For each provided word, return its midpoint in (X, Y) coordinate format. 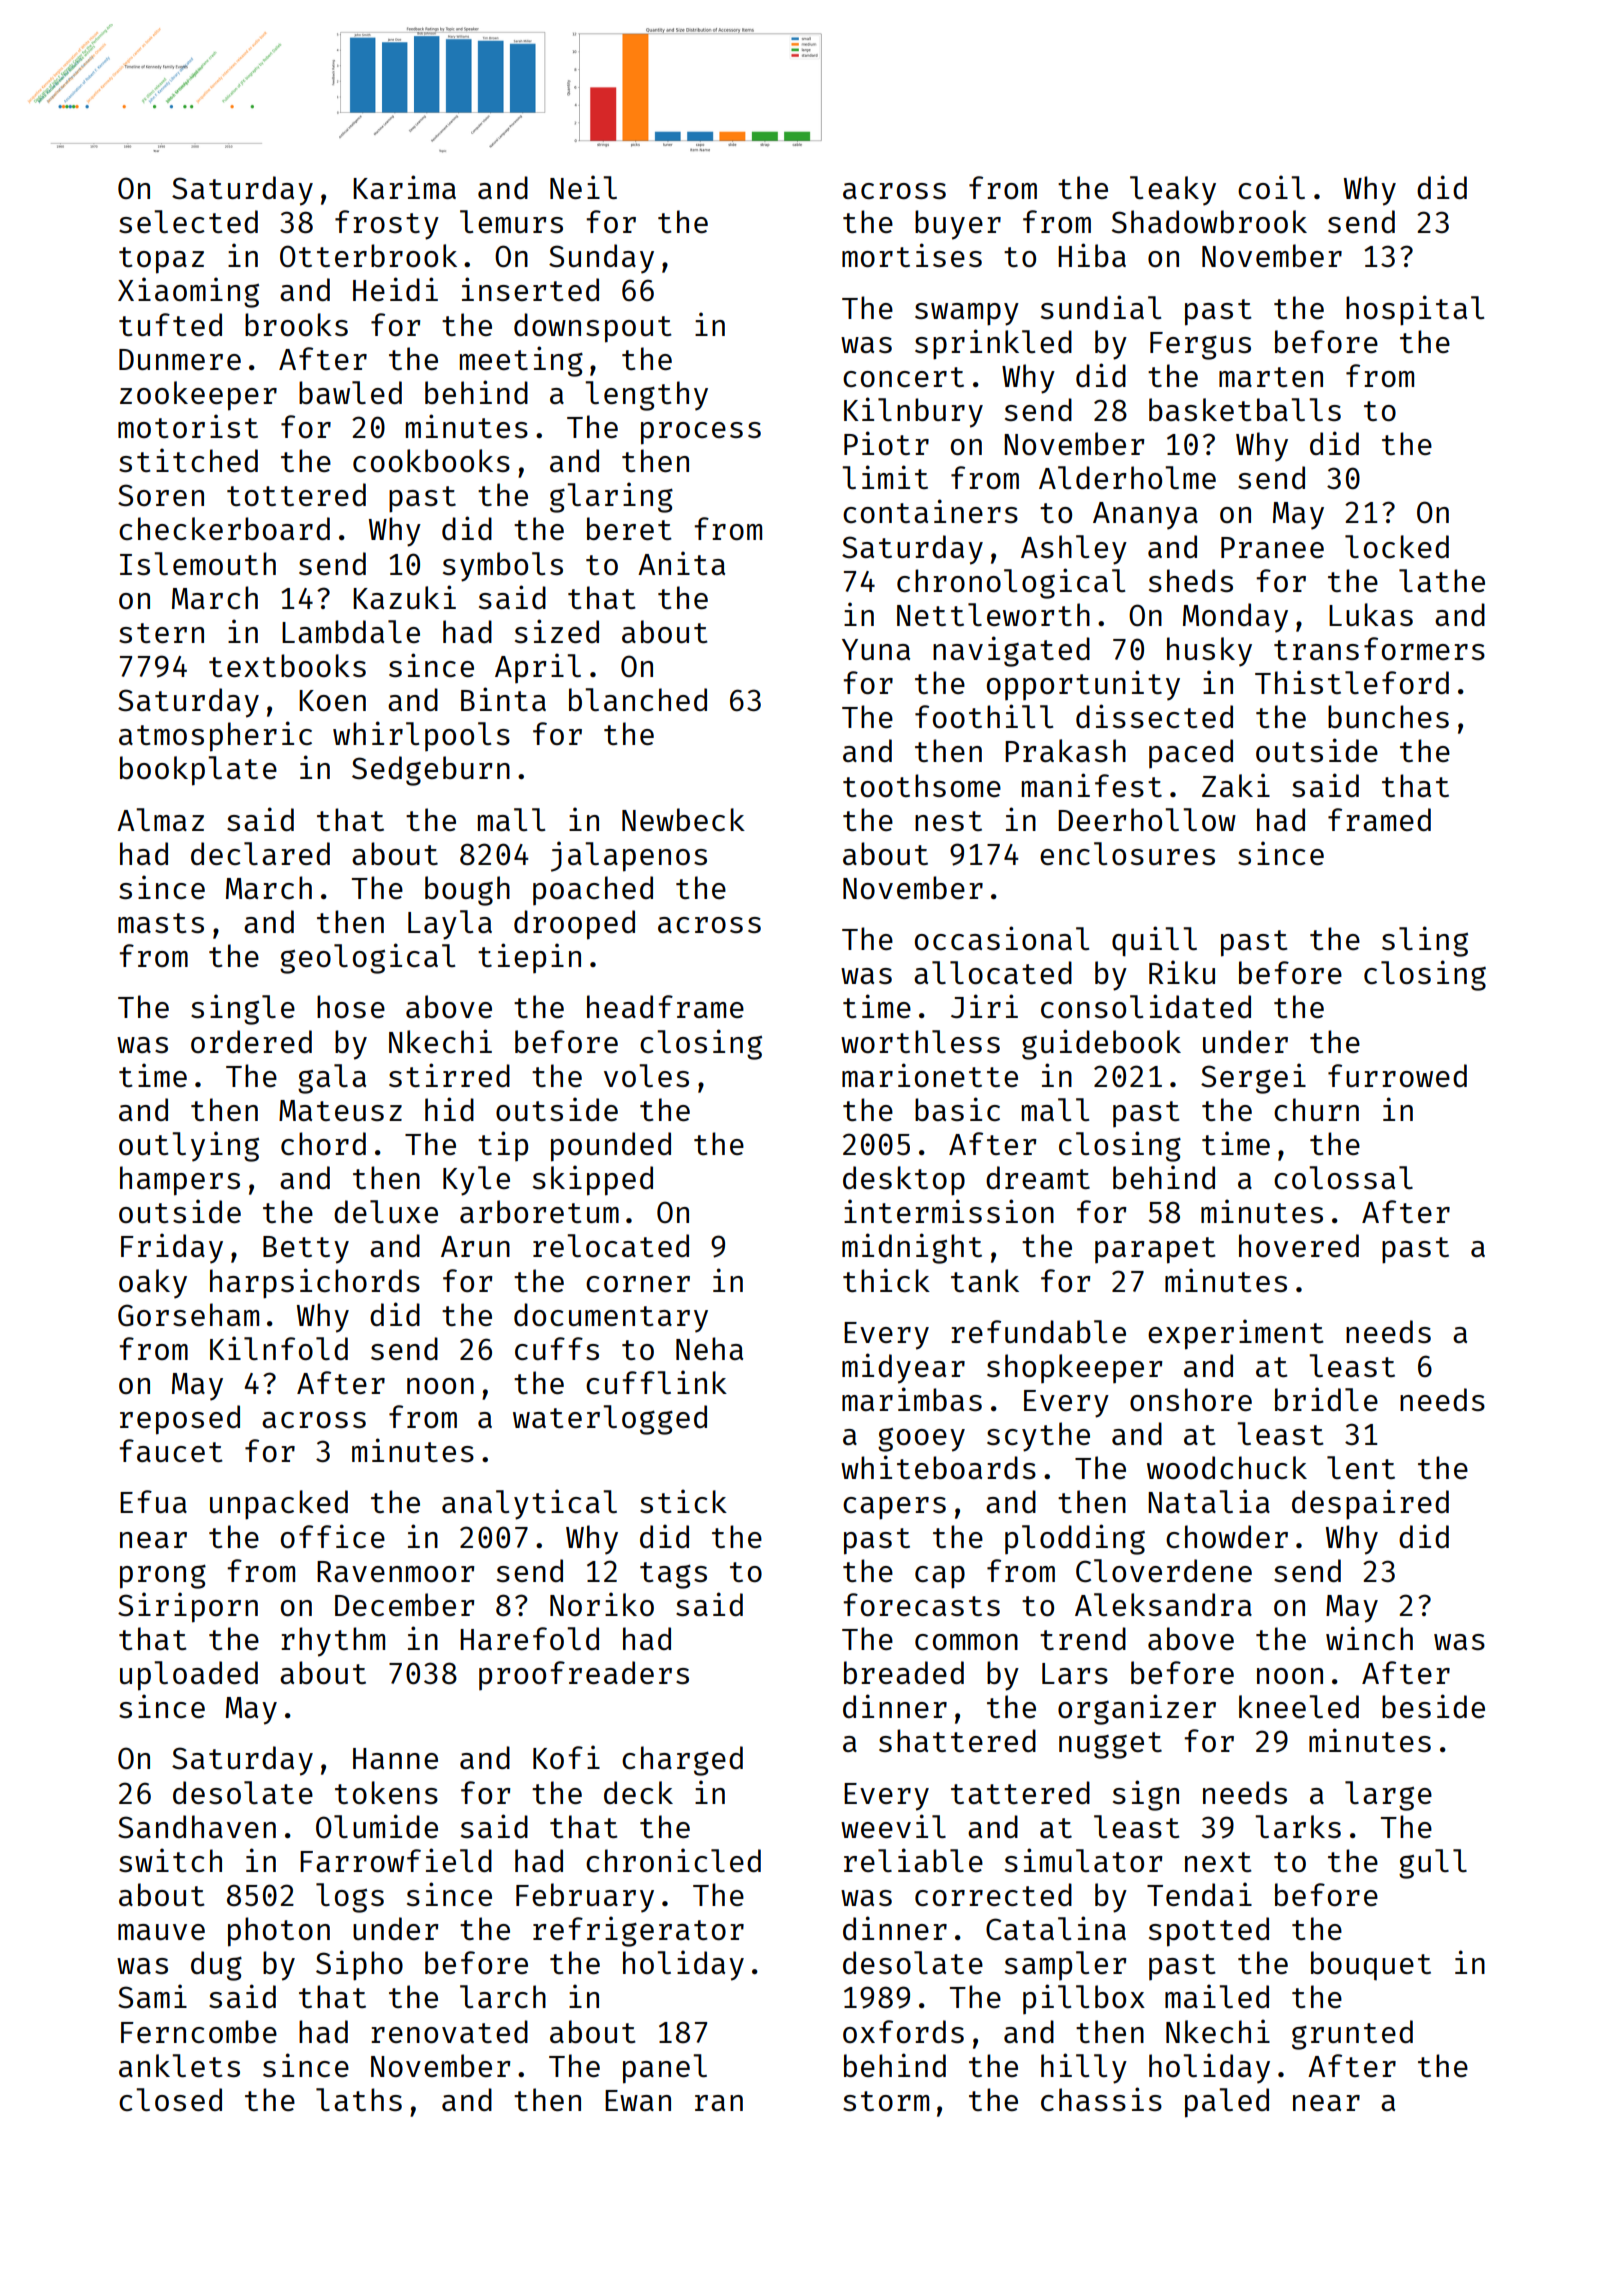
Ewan (638, 2100)
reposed (180, 1420)
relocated (611, 1245)
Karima (404, 187)
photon (279, 1932)
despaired (1370, 1504)
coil (1271, 187)
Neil (583, 187)
